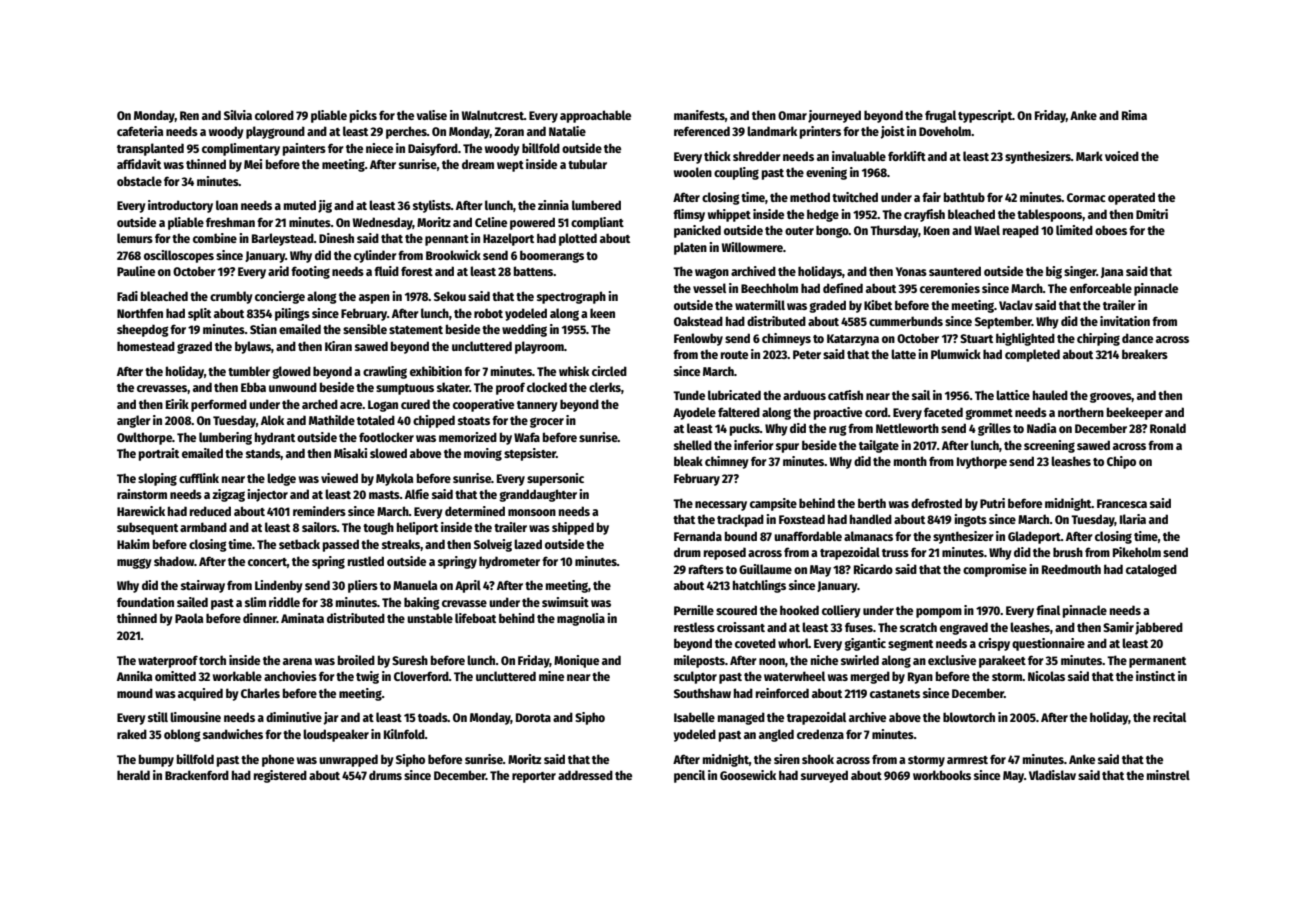 The image size is (1308, 924). Describe the element at coordinates (602, 313) in the page. I see `keen` at that location.
